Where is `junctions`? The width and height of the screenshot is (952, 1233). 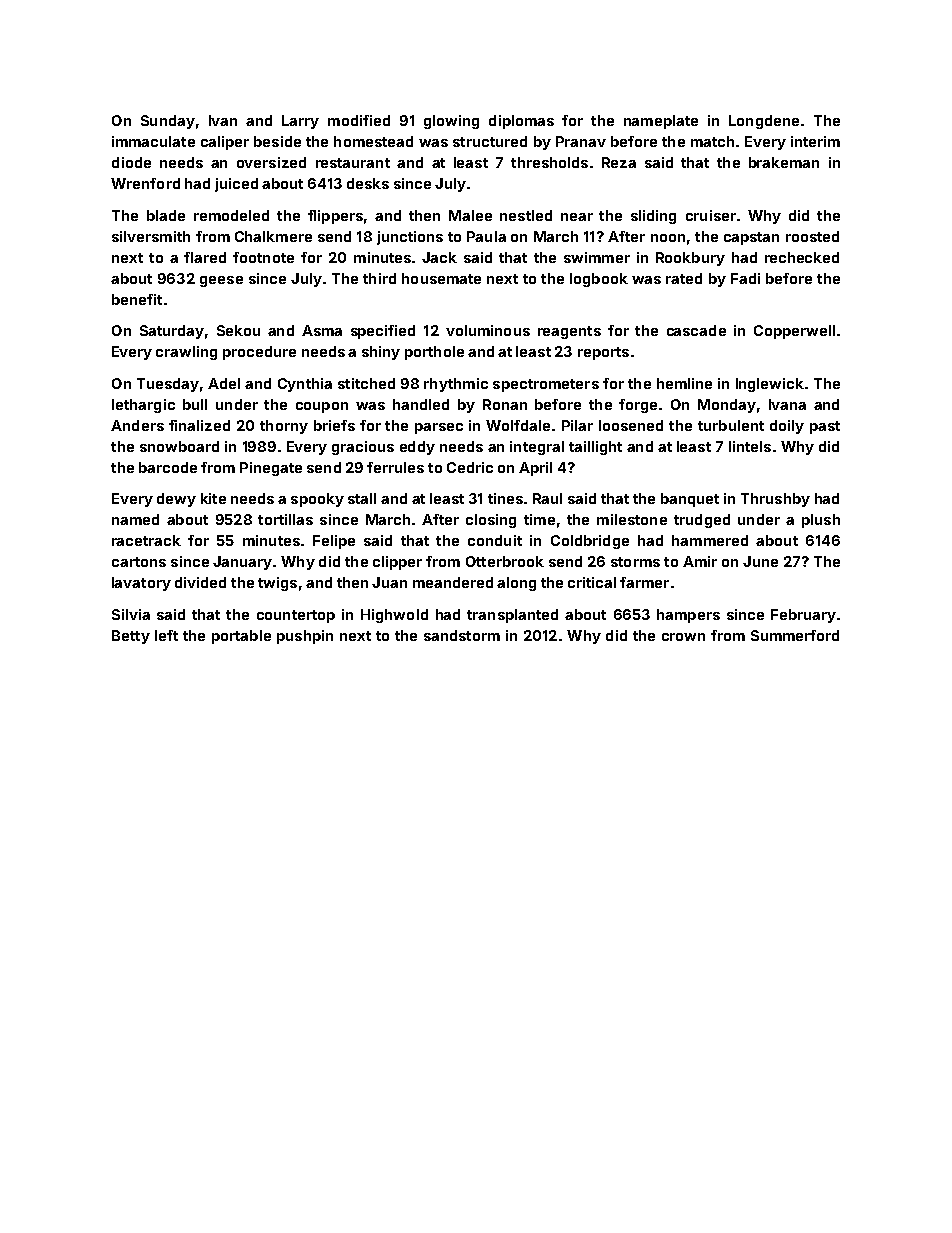
junctions is located at coordinates (410, 238).
